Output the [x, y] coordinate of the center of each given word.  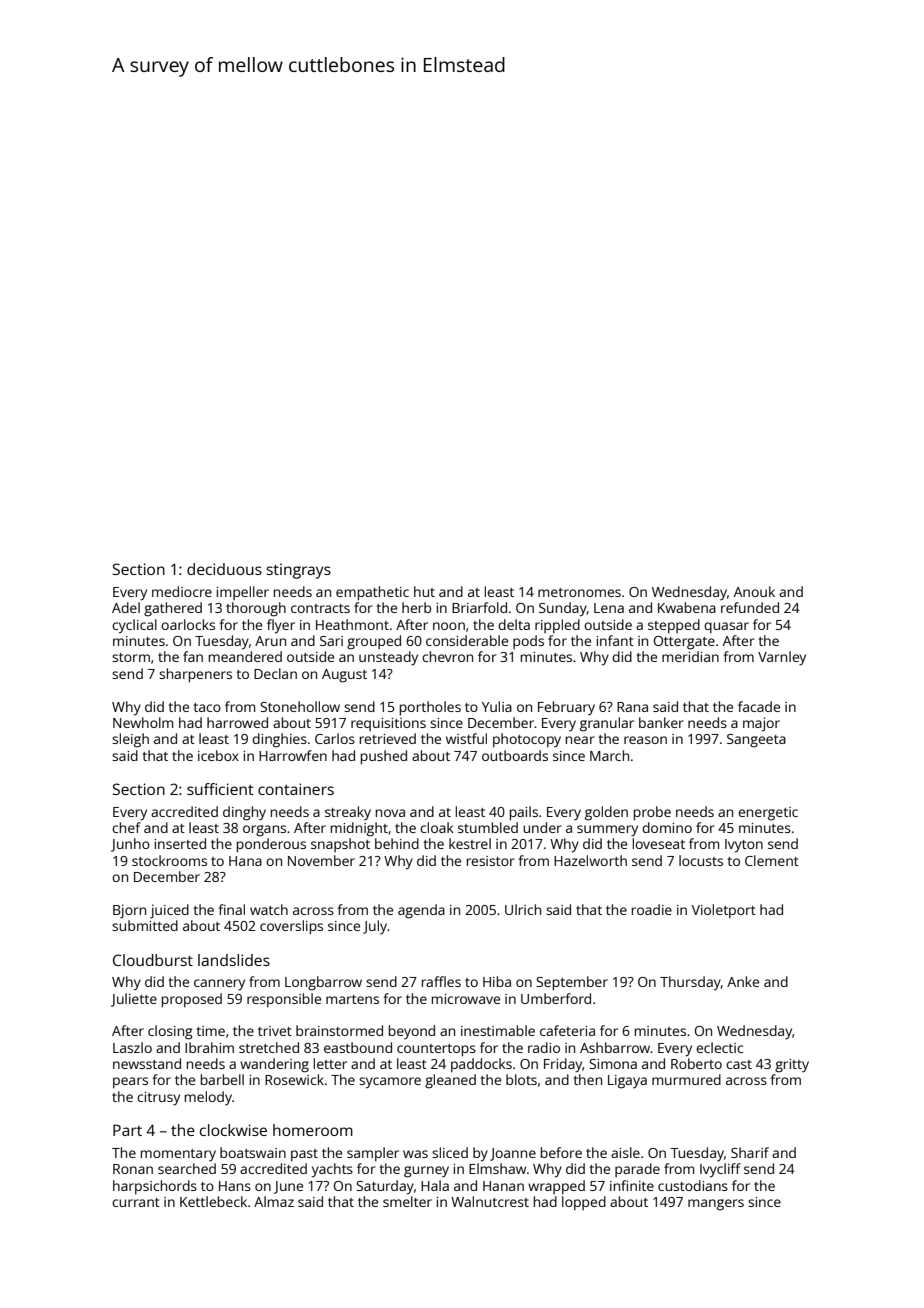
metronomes [579, 592]
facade [759, 706]
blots [521, 1079]
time [210, 1031]
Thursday [690, 983]
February [566, 708]
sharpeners [195, 675]
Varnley [782, 658]
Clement [772, 860]
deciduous [224, 569]
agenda [421, 911]
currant [136, 1202]
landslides [234, 960]
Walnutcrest [490, 1201]
